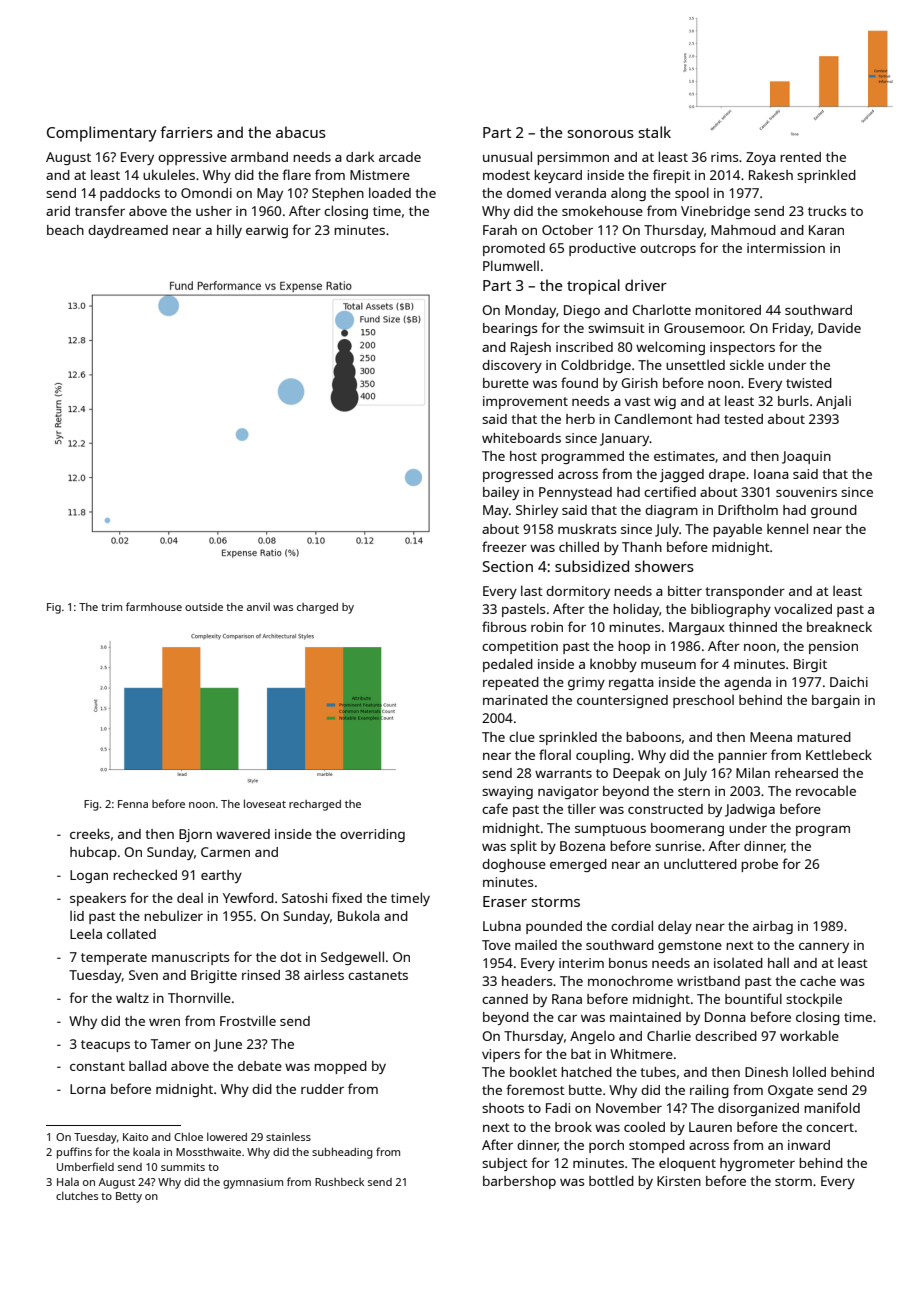  I want to click on farriers, so click(186, 132).
